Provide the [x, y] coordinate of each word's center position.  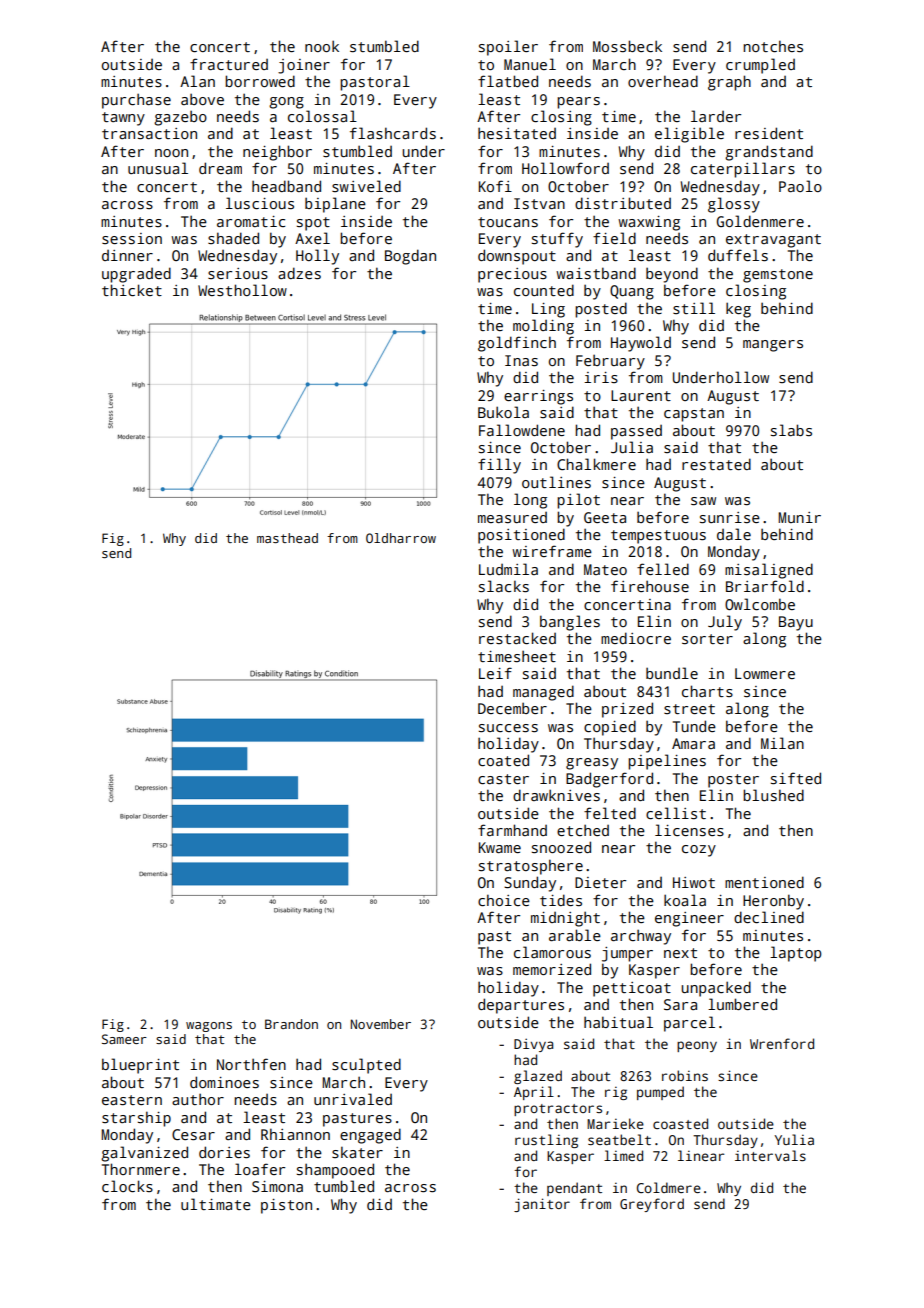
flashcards [393, 133]
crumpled [760, 66]
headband [286, 186]
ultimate [216, 1204]
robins [685, 1075]
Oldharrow [401, 538]
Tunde [694, 726]
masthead [287, 538]
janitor [542, 1205]
